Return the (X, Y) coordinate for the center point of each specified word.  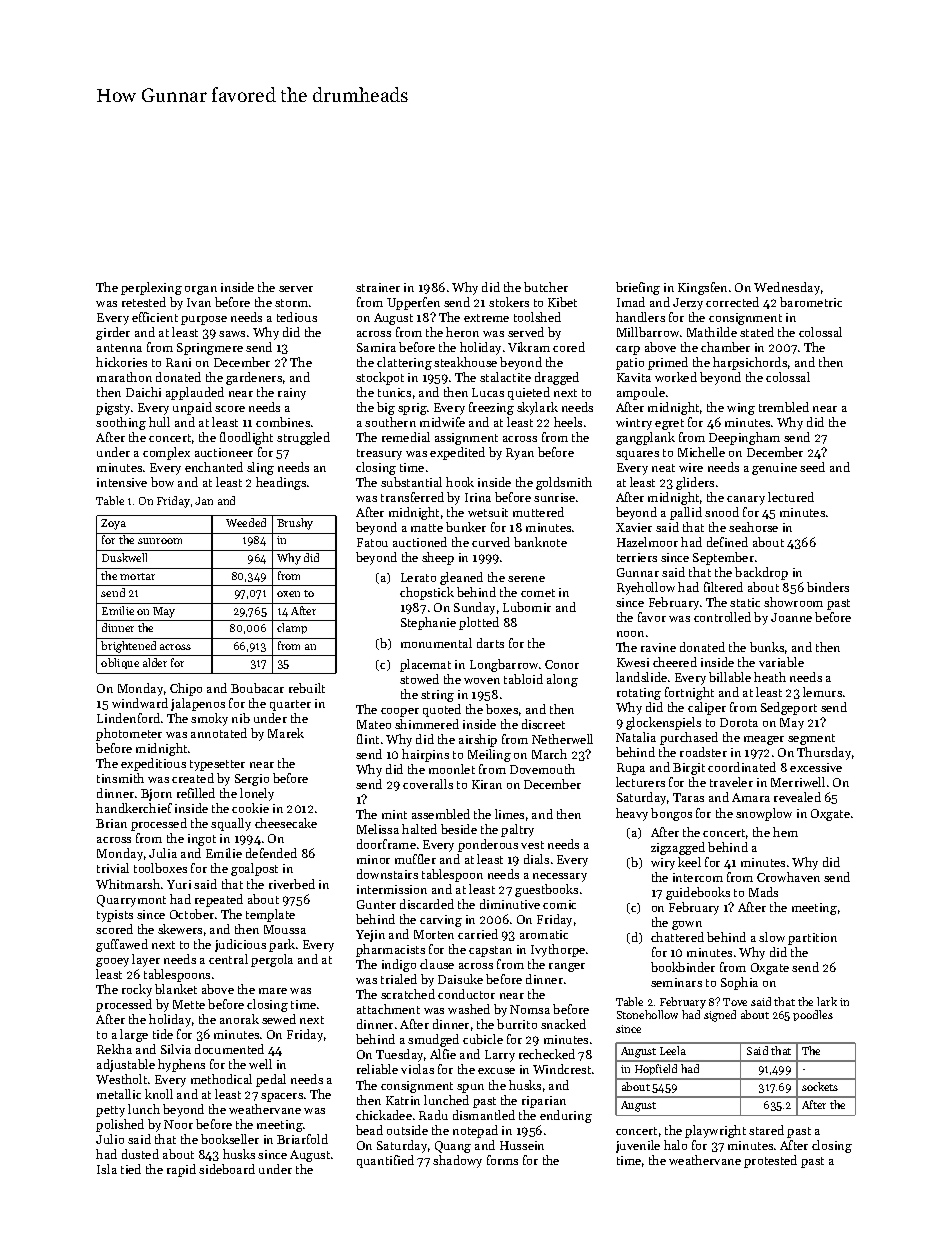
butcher (546, 287)
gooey (112, 962)
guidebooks (698, 893)
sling (260, 468)
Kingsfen (702, 288)
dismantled (484, 1115)
